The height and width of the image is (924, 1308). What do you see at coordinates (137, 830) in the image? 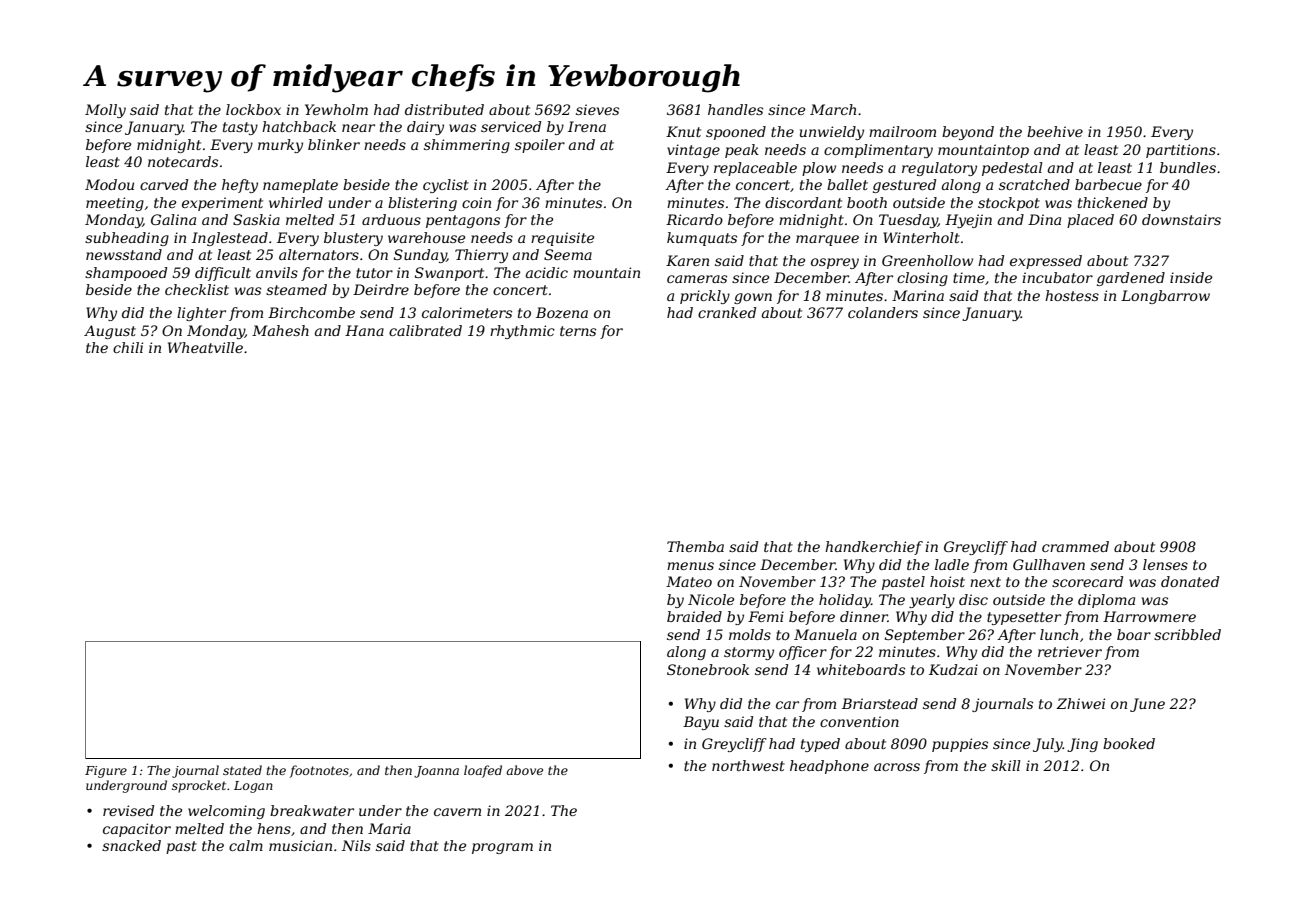
I see `capacitor` at bounding box center [137, 830].
